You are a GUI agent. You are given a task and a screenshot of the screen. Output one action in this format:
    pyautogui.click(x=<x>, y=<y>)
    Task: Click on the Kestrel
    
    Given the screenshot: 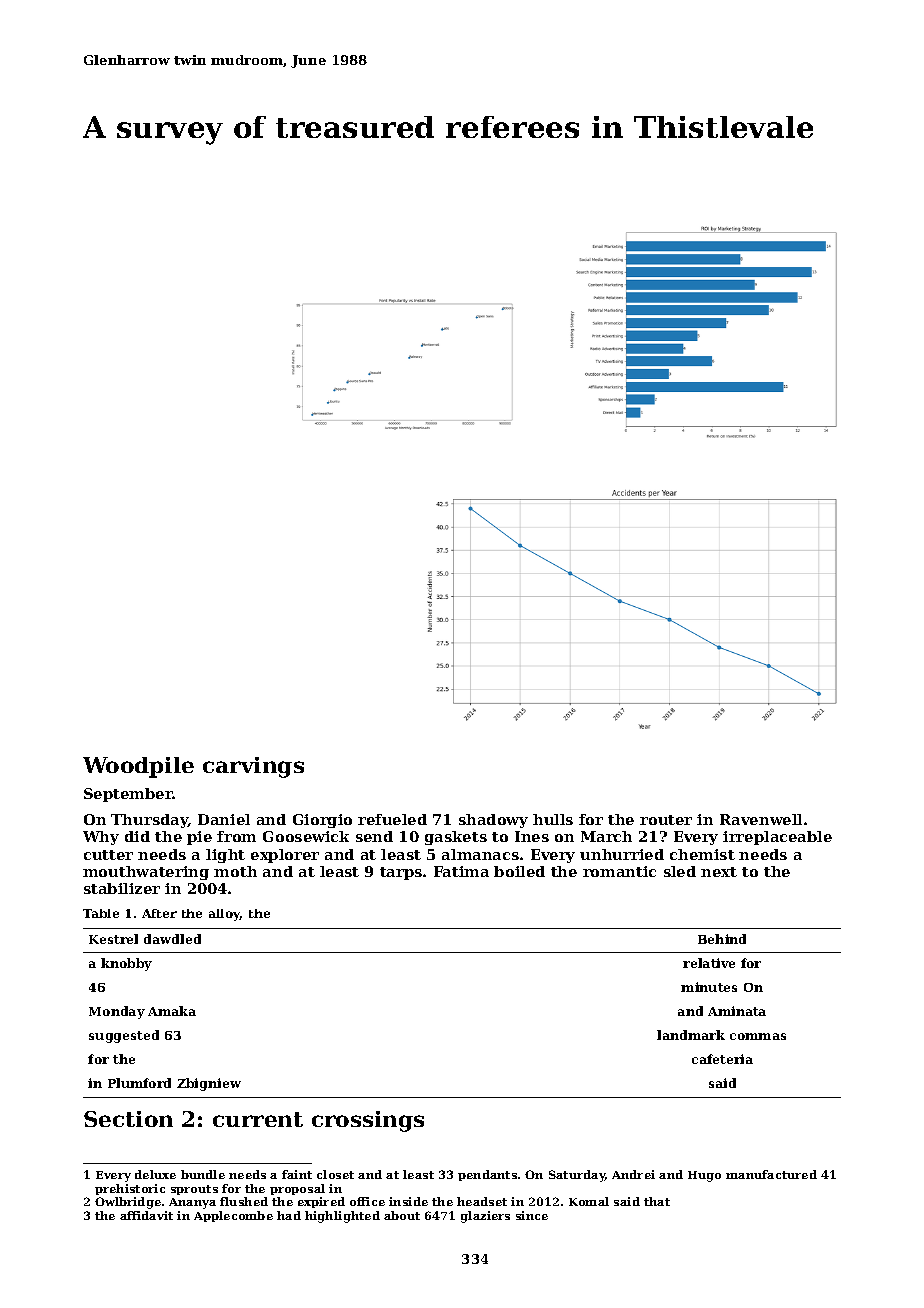 What is the action you would take?
    pyautogui.click(x=113, y=939)
